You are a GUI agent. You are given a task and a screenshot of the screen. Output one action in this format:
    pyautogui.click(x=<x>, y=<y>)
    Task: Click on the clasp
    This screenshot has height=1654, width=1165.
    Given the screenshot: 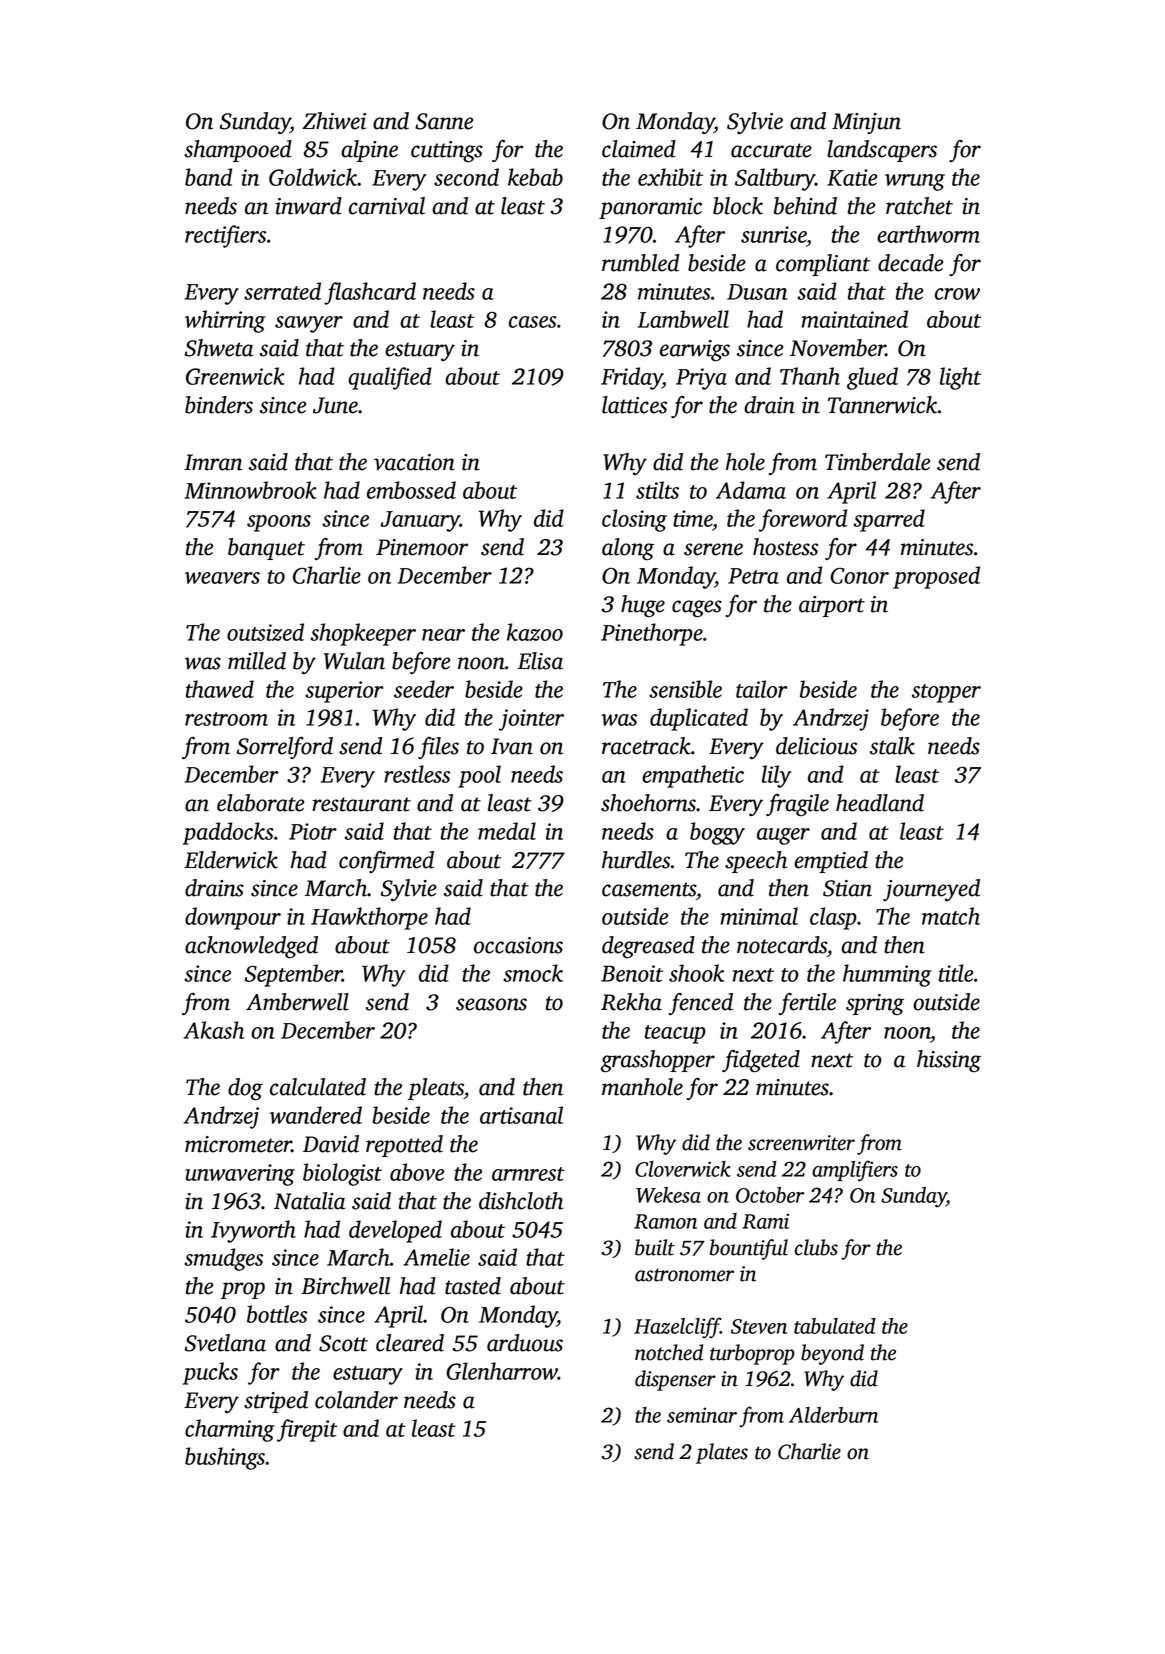 What is the action you would take?
    pyautogui.click(x=833, y=918)
